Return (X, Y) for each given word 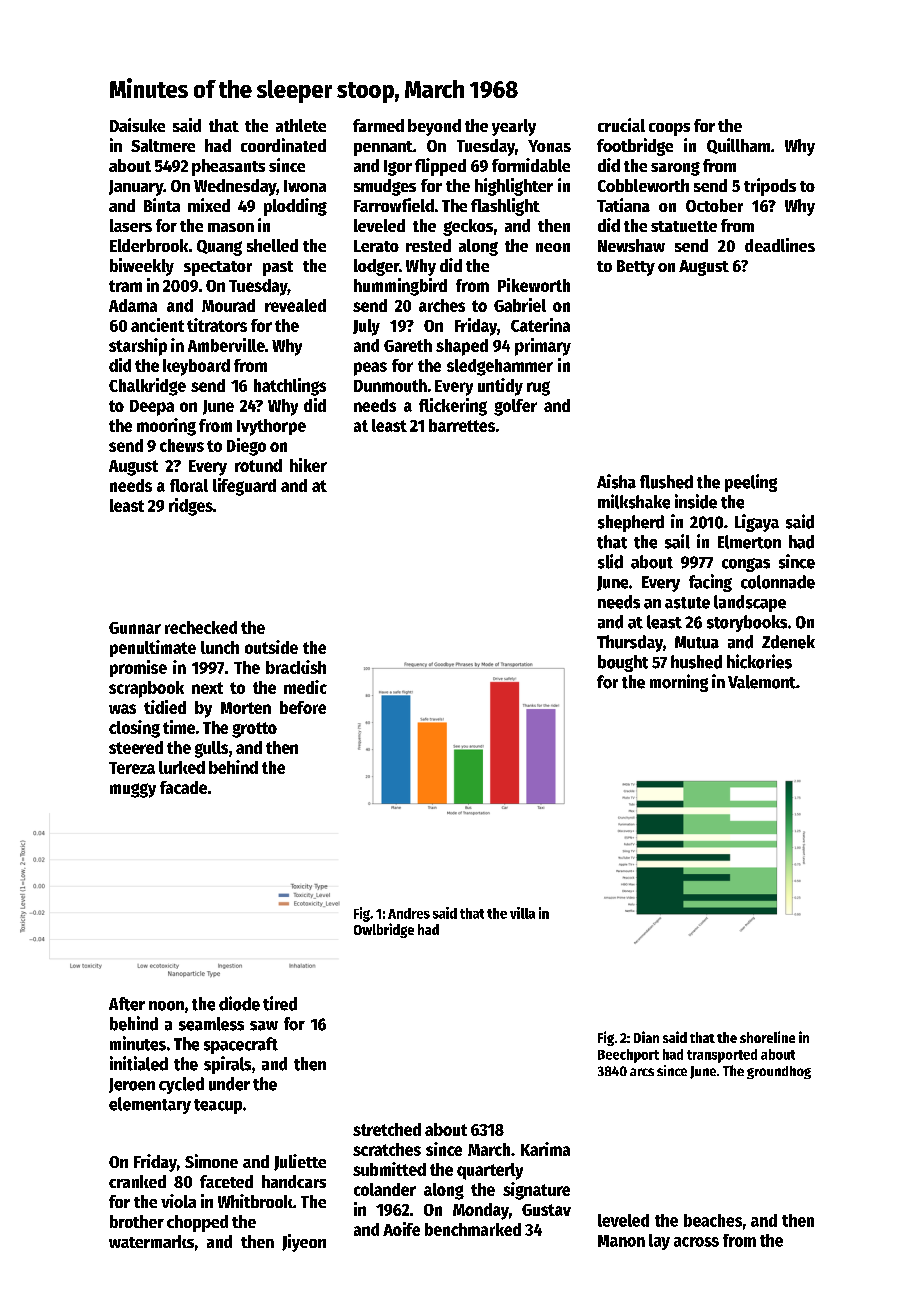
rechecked (201, 627)
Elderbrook (149, 245)
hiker (308, 465)
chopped (197, 1223)
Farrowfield (394, 205)
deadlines (780, 245)
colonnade (778, 582)
